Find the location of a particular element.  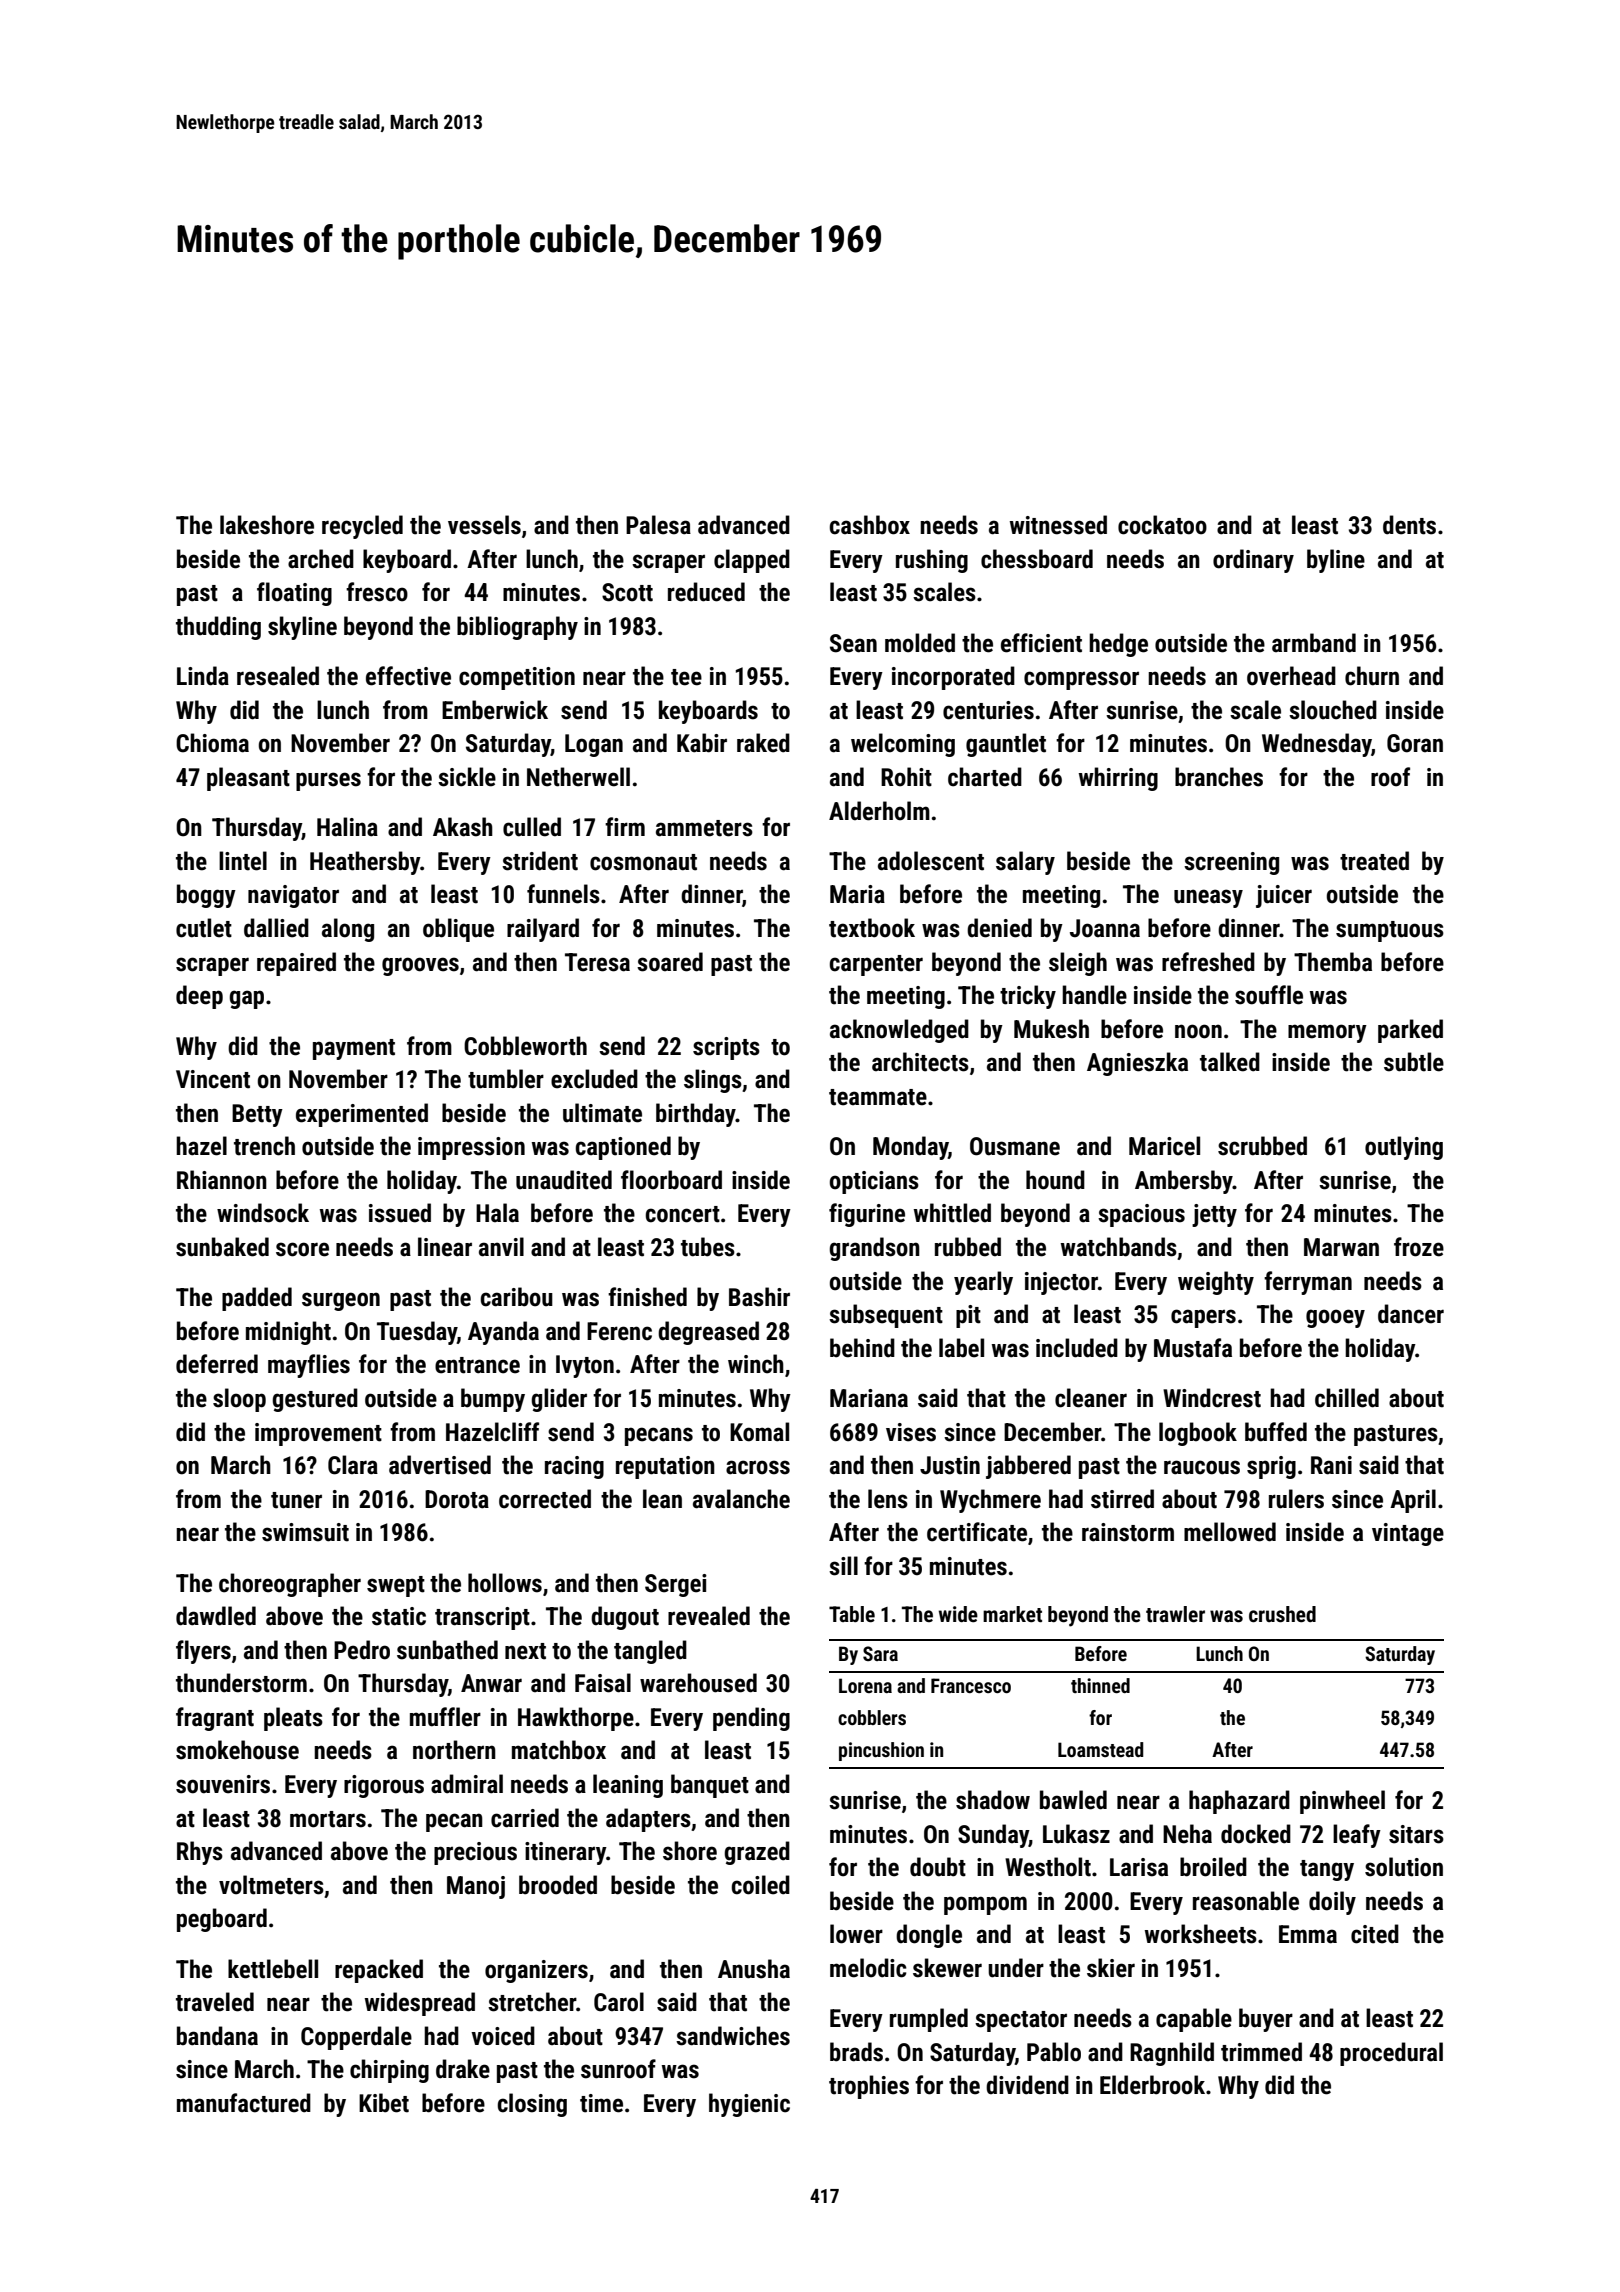

vessels is located at coordinates (484, 525).
